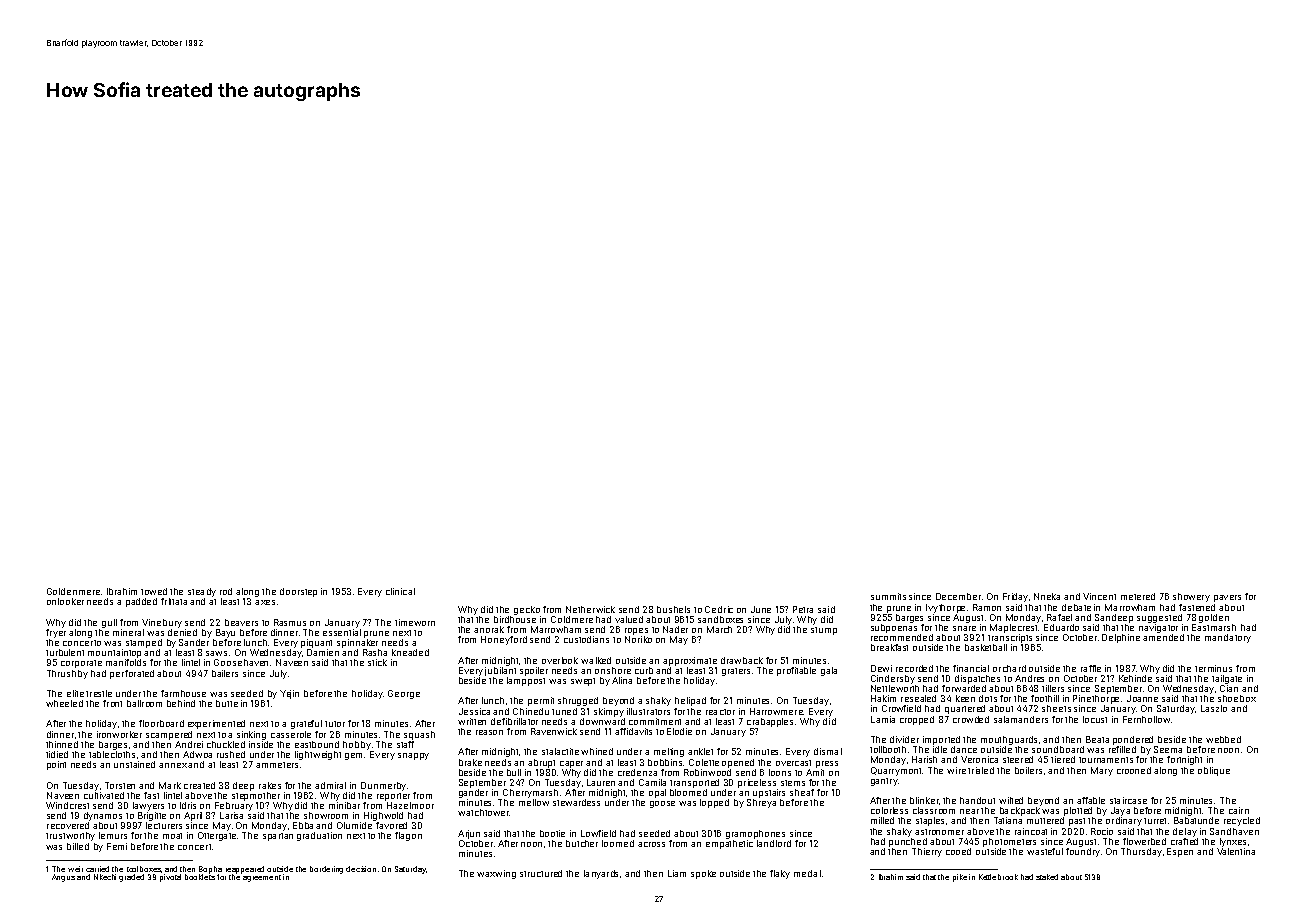  What do you see at coordinates (161, 723) in the page?
I see `floorboard` at bounding box center [161, 723].
